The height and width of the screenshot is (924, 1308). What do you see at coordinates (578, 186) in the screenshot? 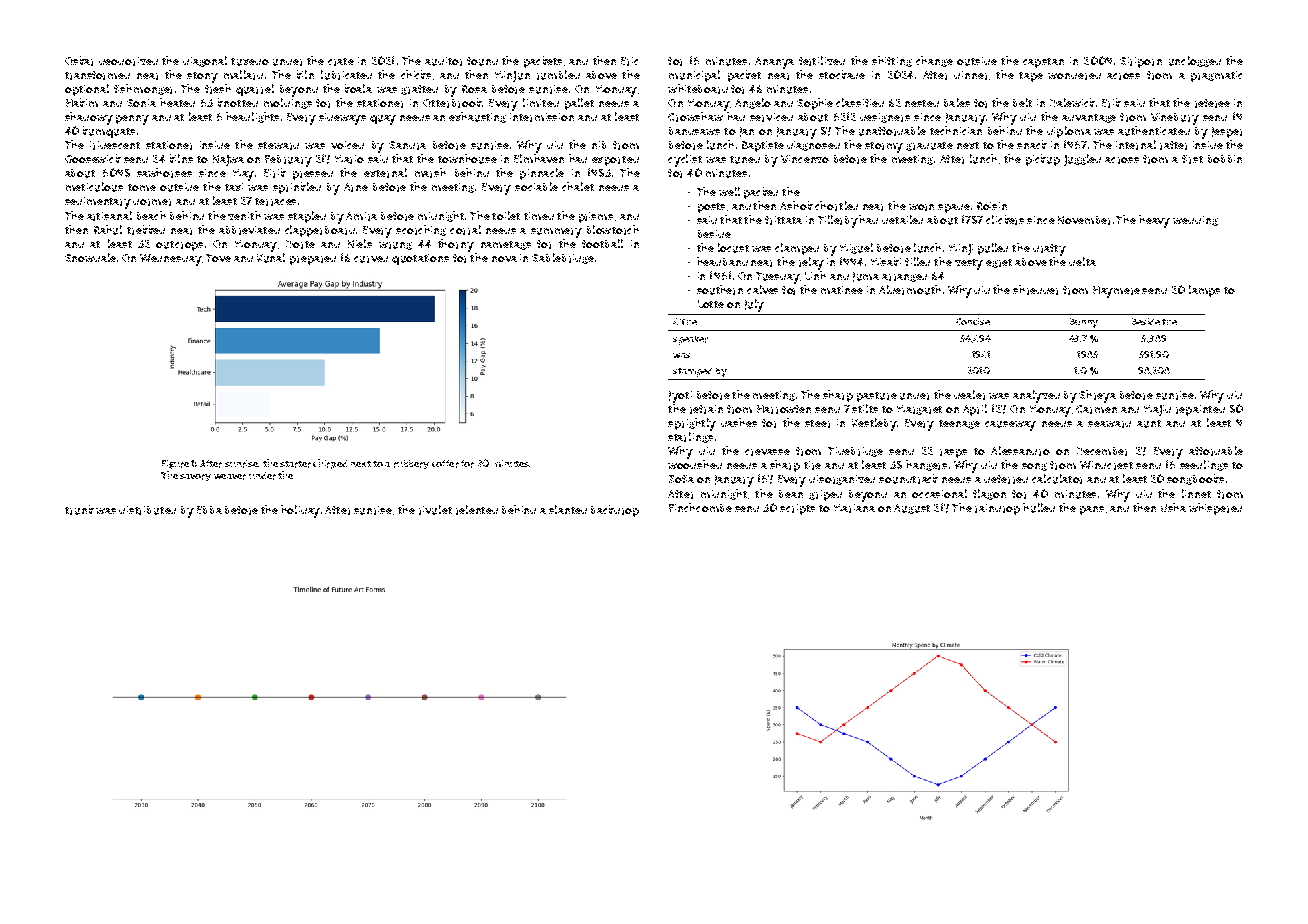
I see `chalet` at bounding box center [578, 186].
